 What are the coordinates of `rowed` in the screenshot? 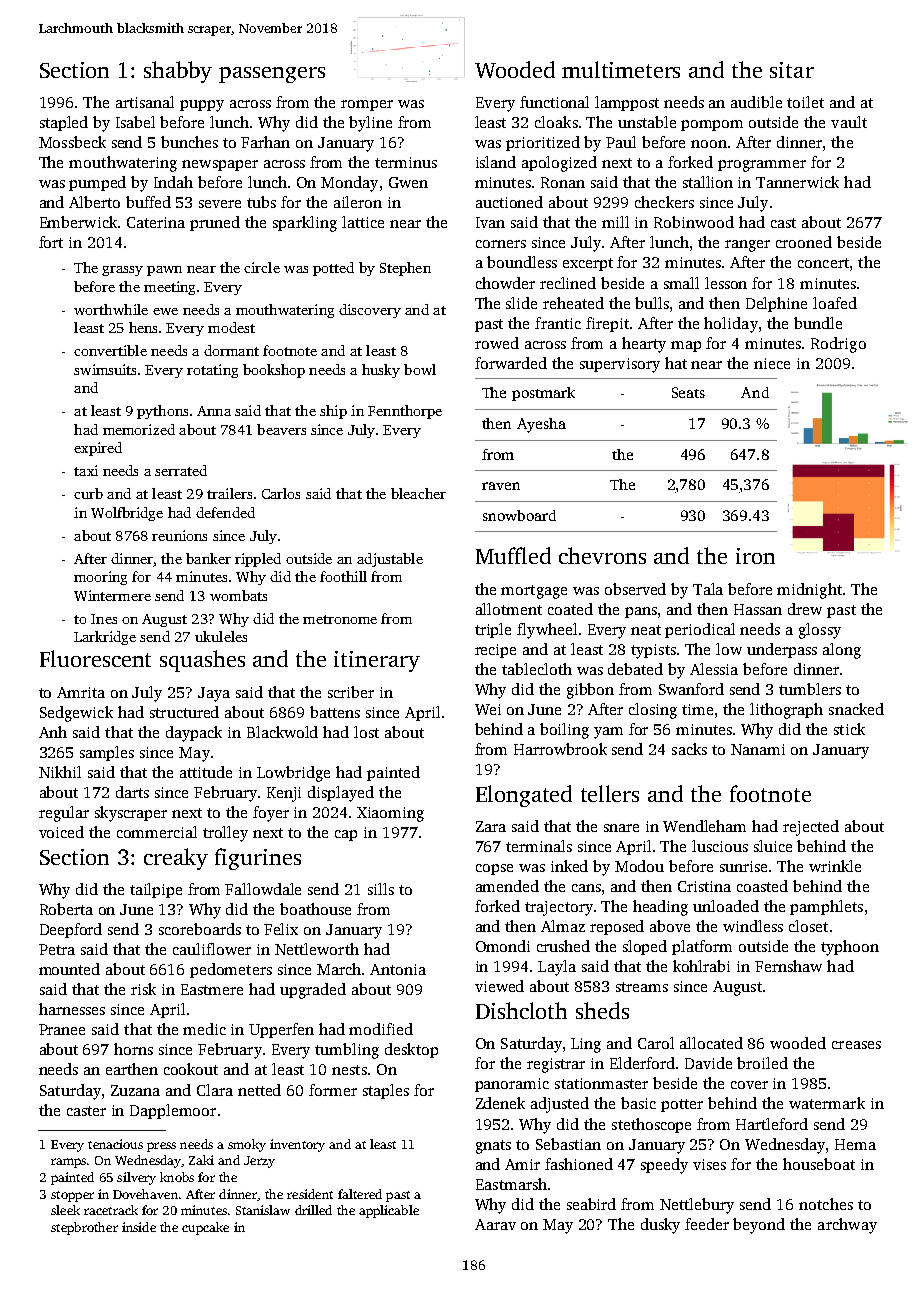 It's located at (497, 343).
